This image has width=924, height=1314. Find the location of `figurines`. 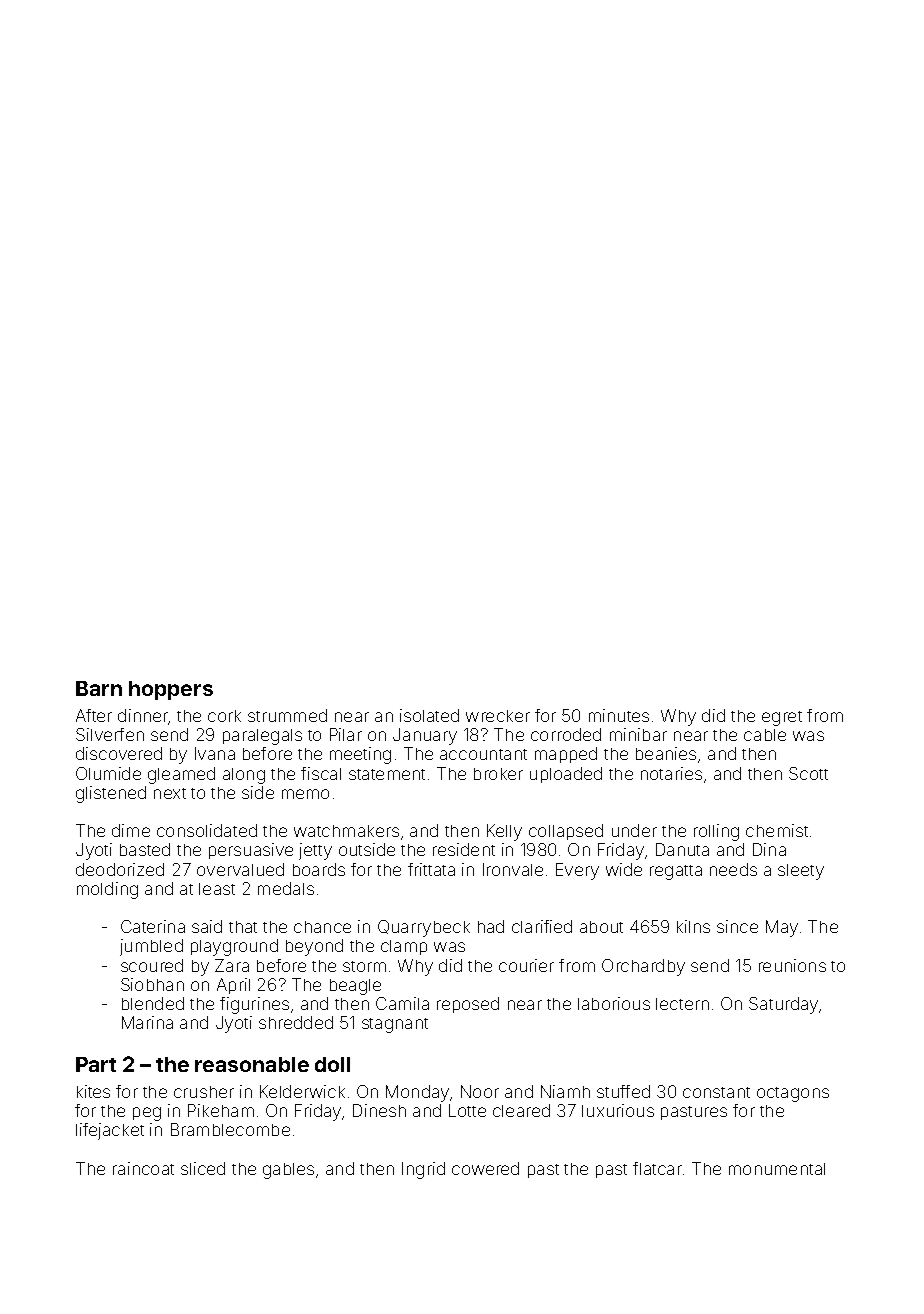

figurines is located at coordinates (254, 1005).
